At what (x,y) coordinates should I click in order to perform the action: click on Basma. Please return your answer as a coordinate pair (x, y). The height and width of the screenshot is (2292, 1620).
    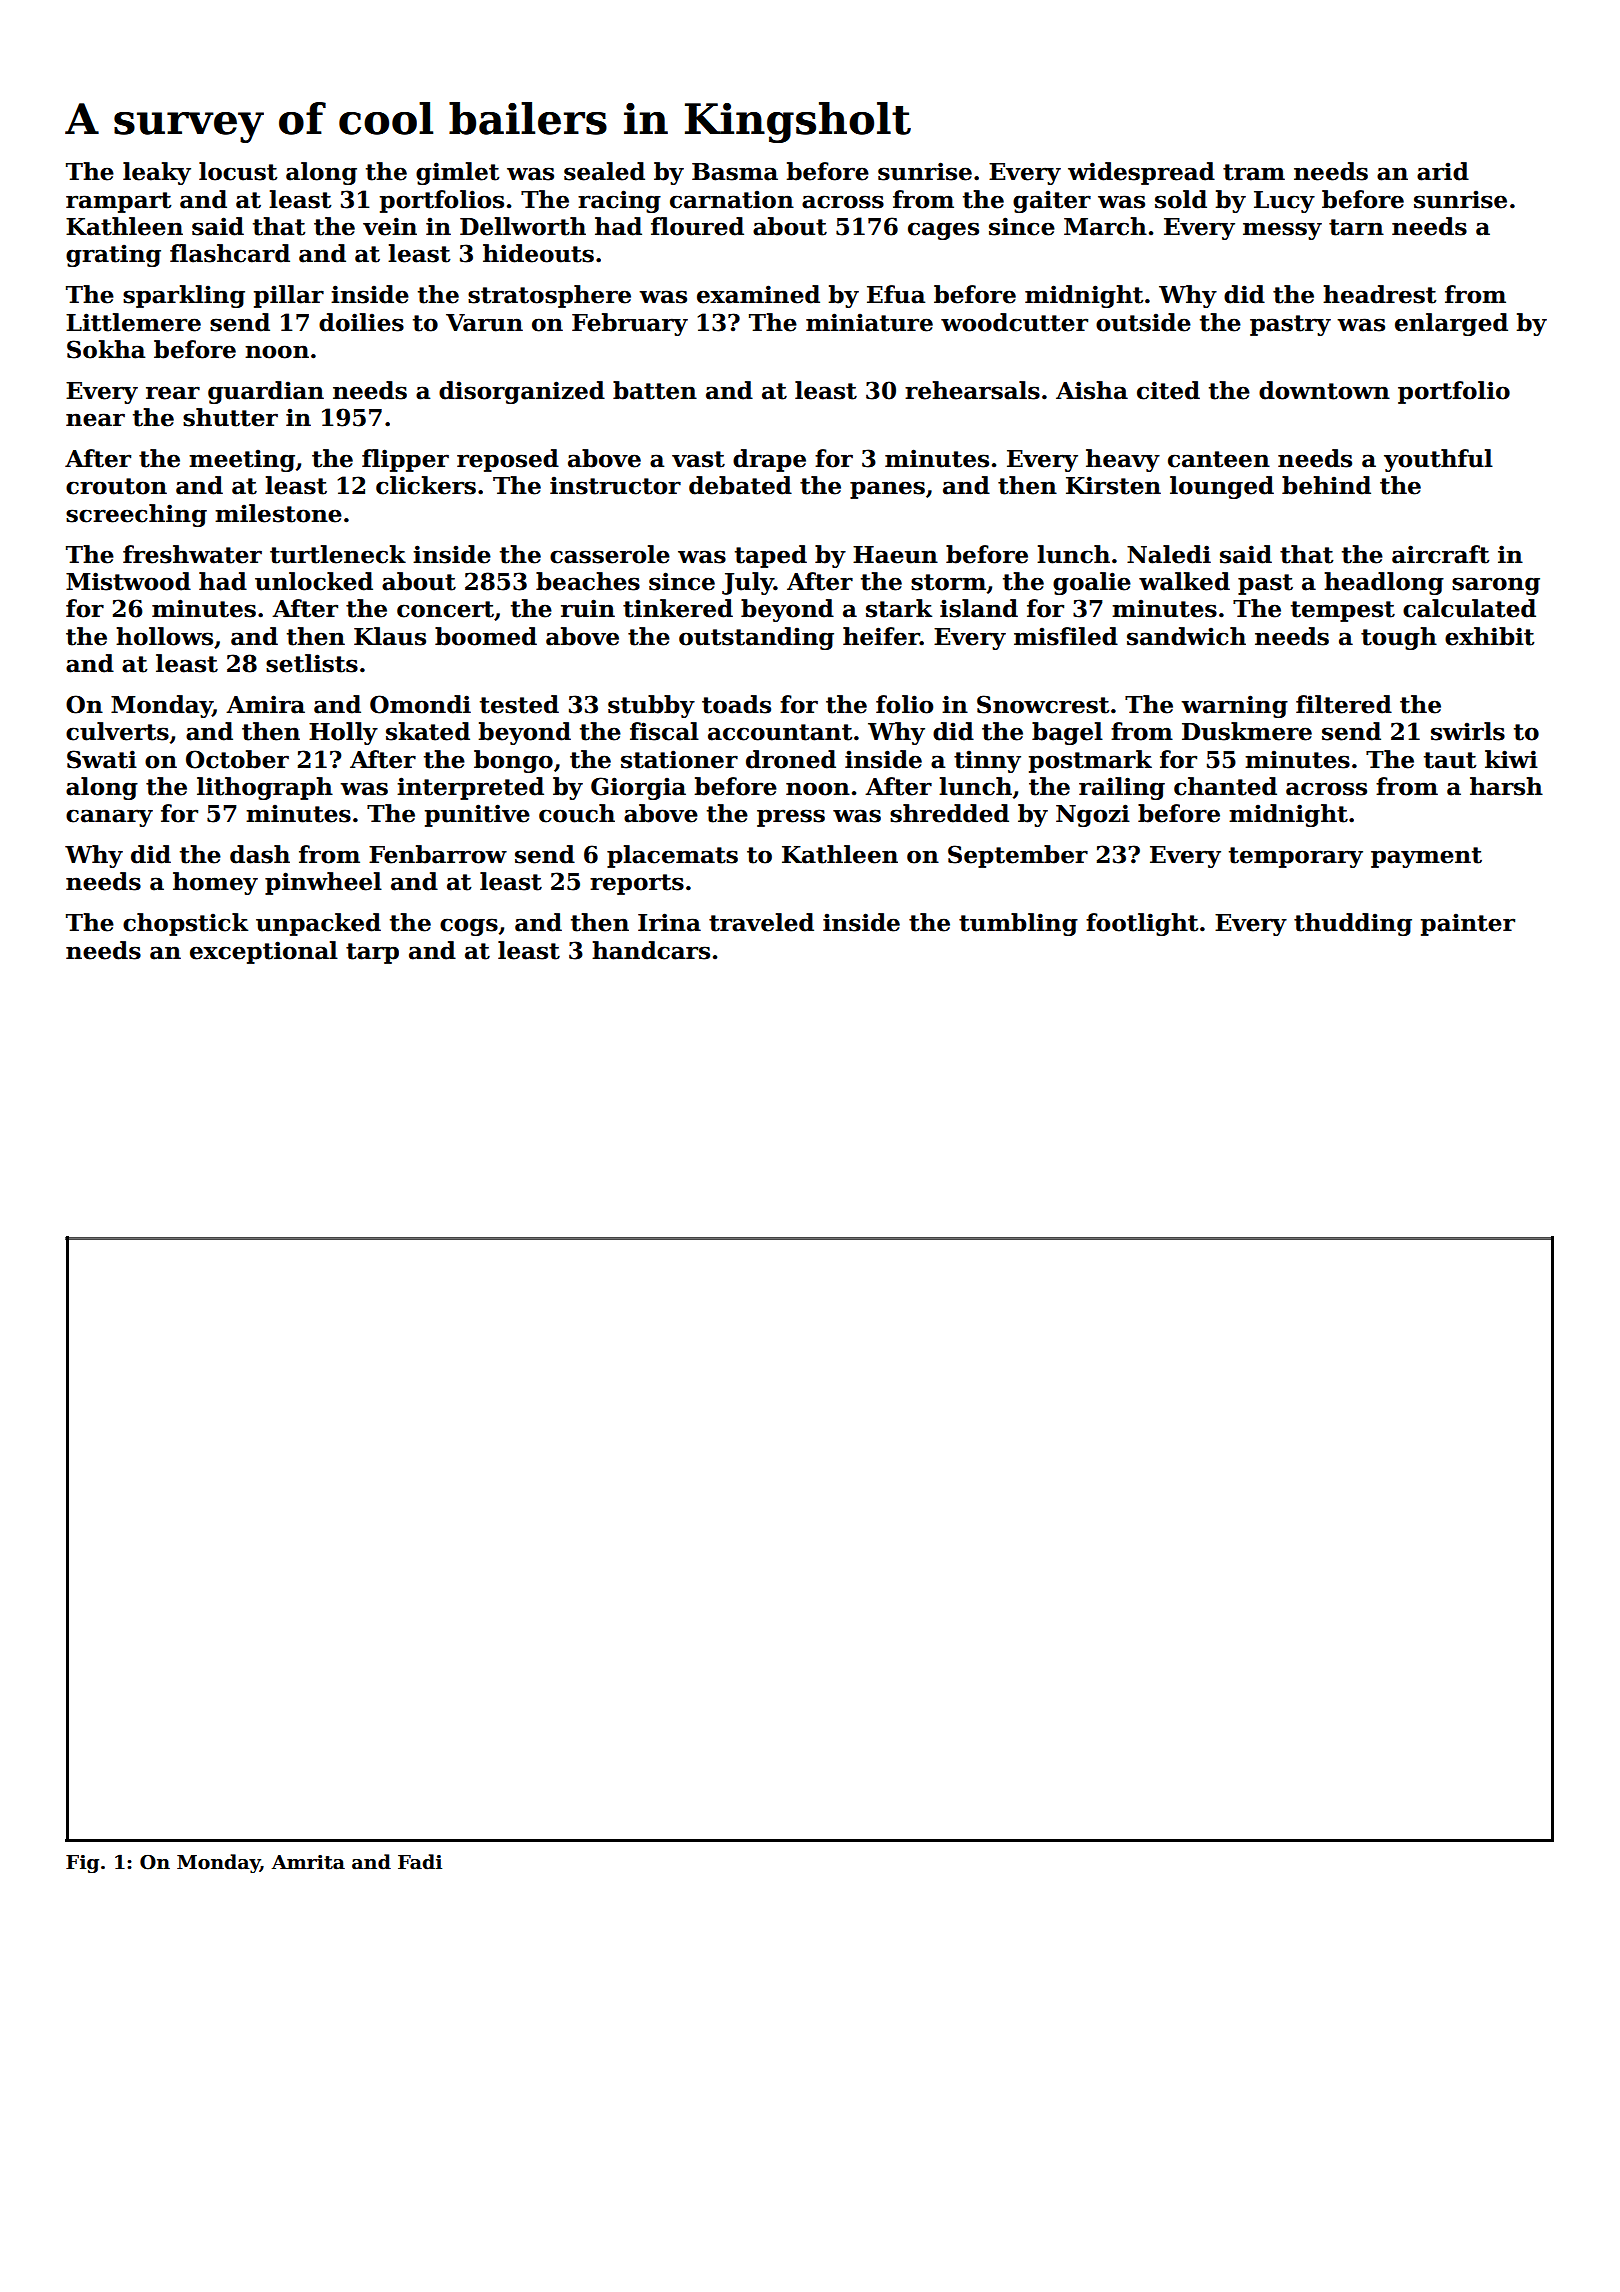
    Looking at the image, I should click on (735, 172).
